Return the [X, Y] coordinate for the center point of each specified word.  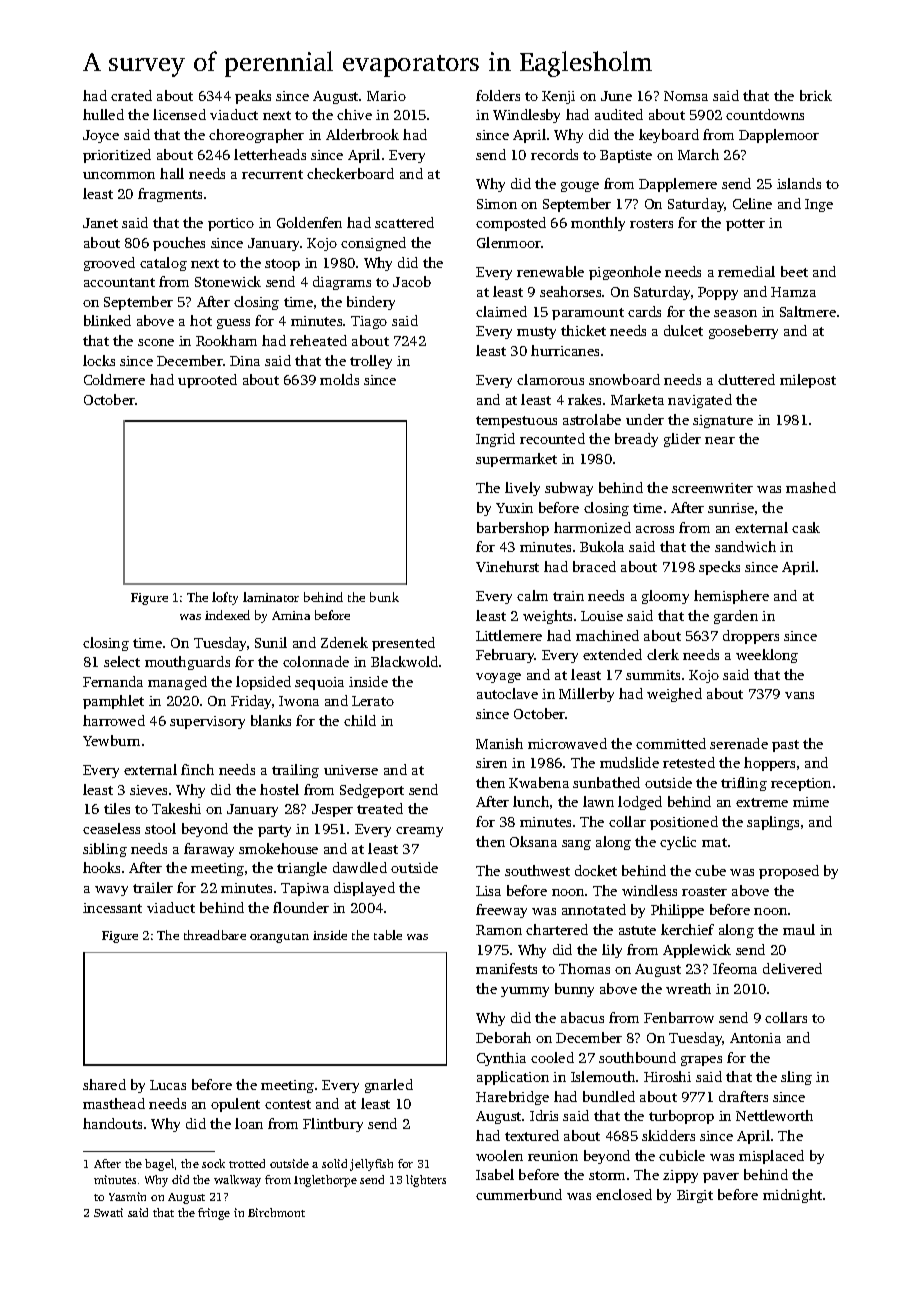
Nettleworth [774, 1115]
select [122, 661]
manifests [506, 968]
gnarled [389, 1086]
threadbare [215, 935]
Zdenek [344, 642]
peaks [253, 97]
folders [498, 95]
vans [799, 695]
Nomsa [686, 96]
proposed [789, 872]
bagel [159, 1165]
